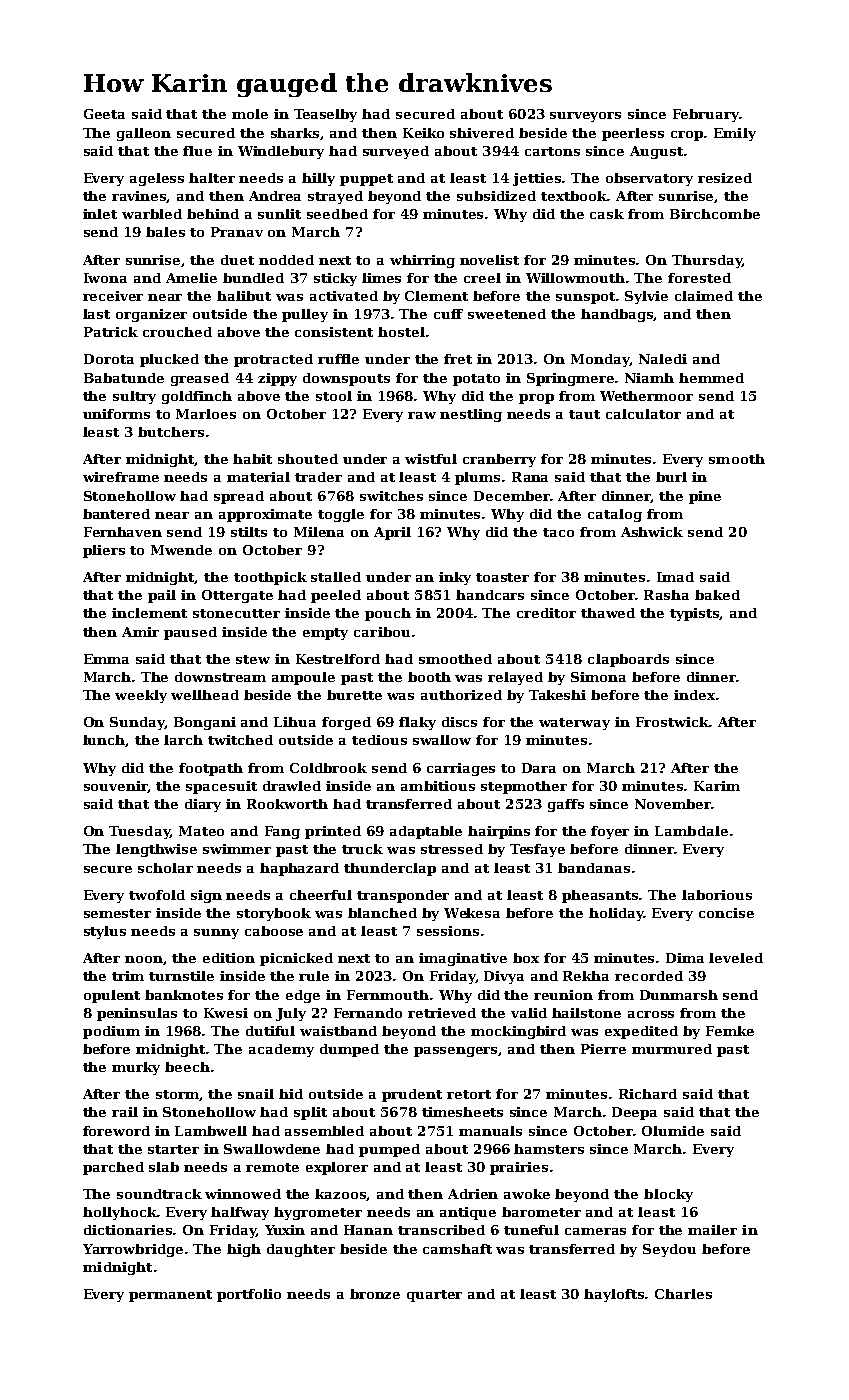 The image size is (849, 1400). What do you see at coordinates (685, 958) in the screenshot?
I see `Dima` at bounding box center [685, 958].
